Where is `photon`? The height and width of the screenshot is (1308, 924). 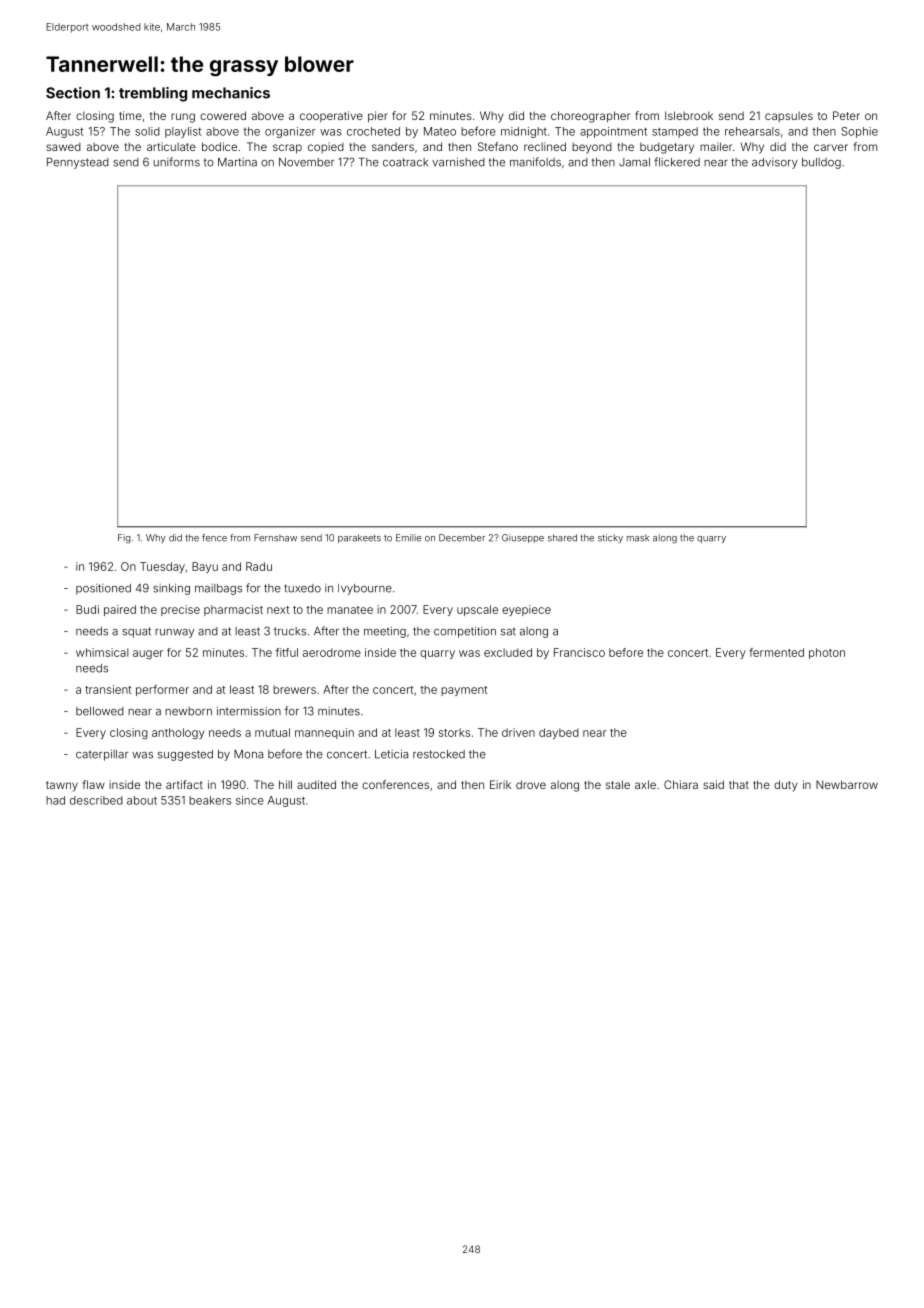 photon is located at coordinates (827, 653).
